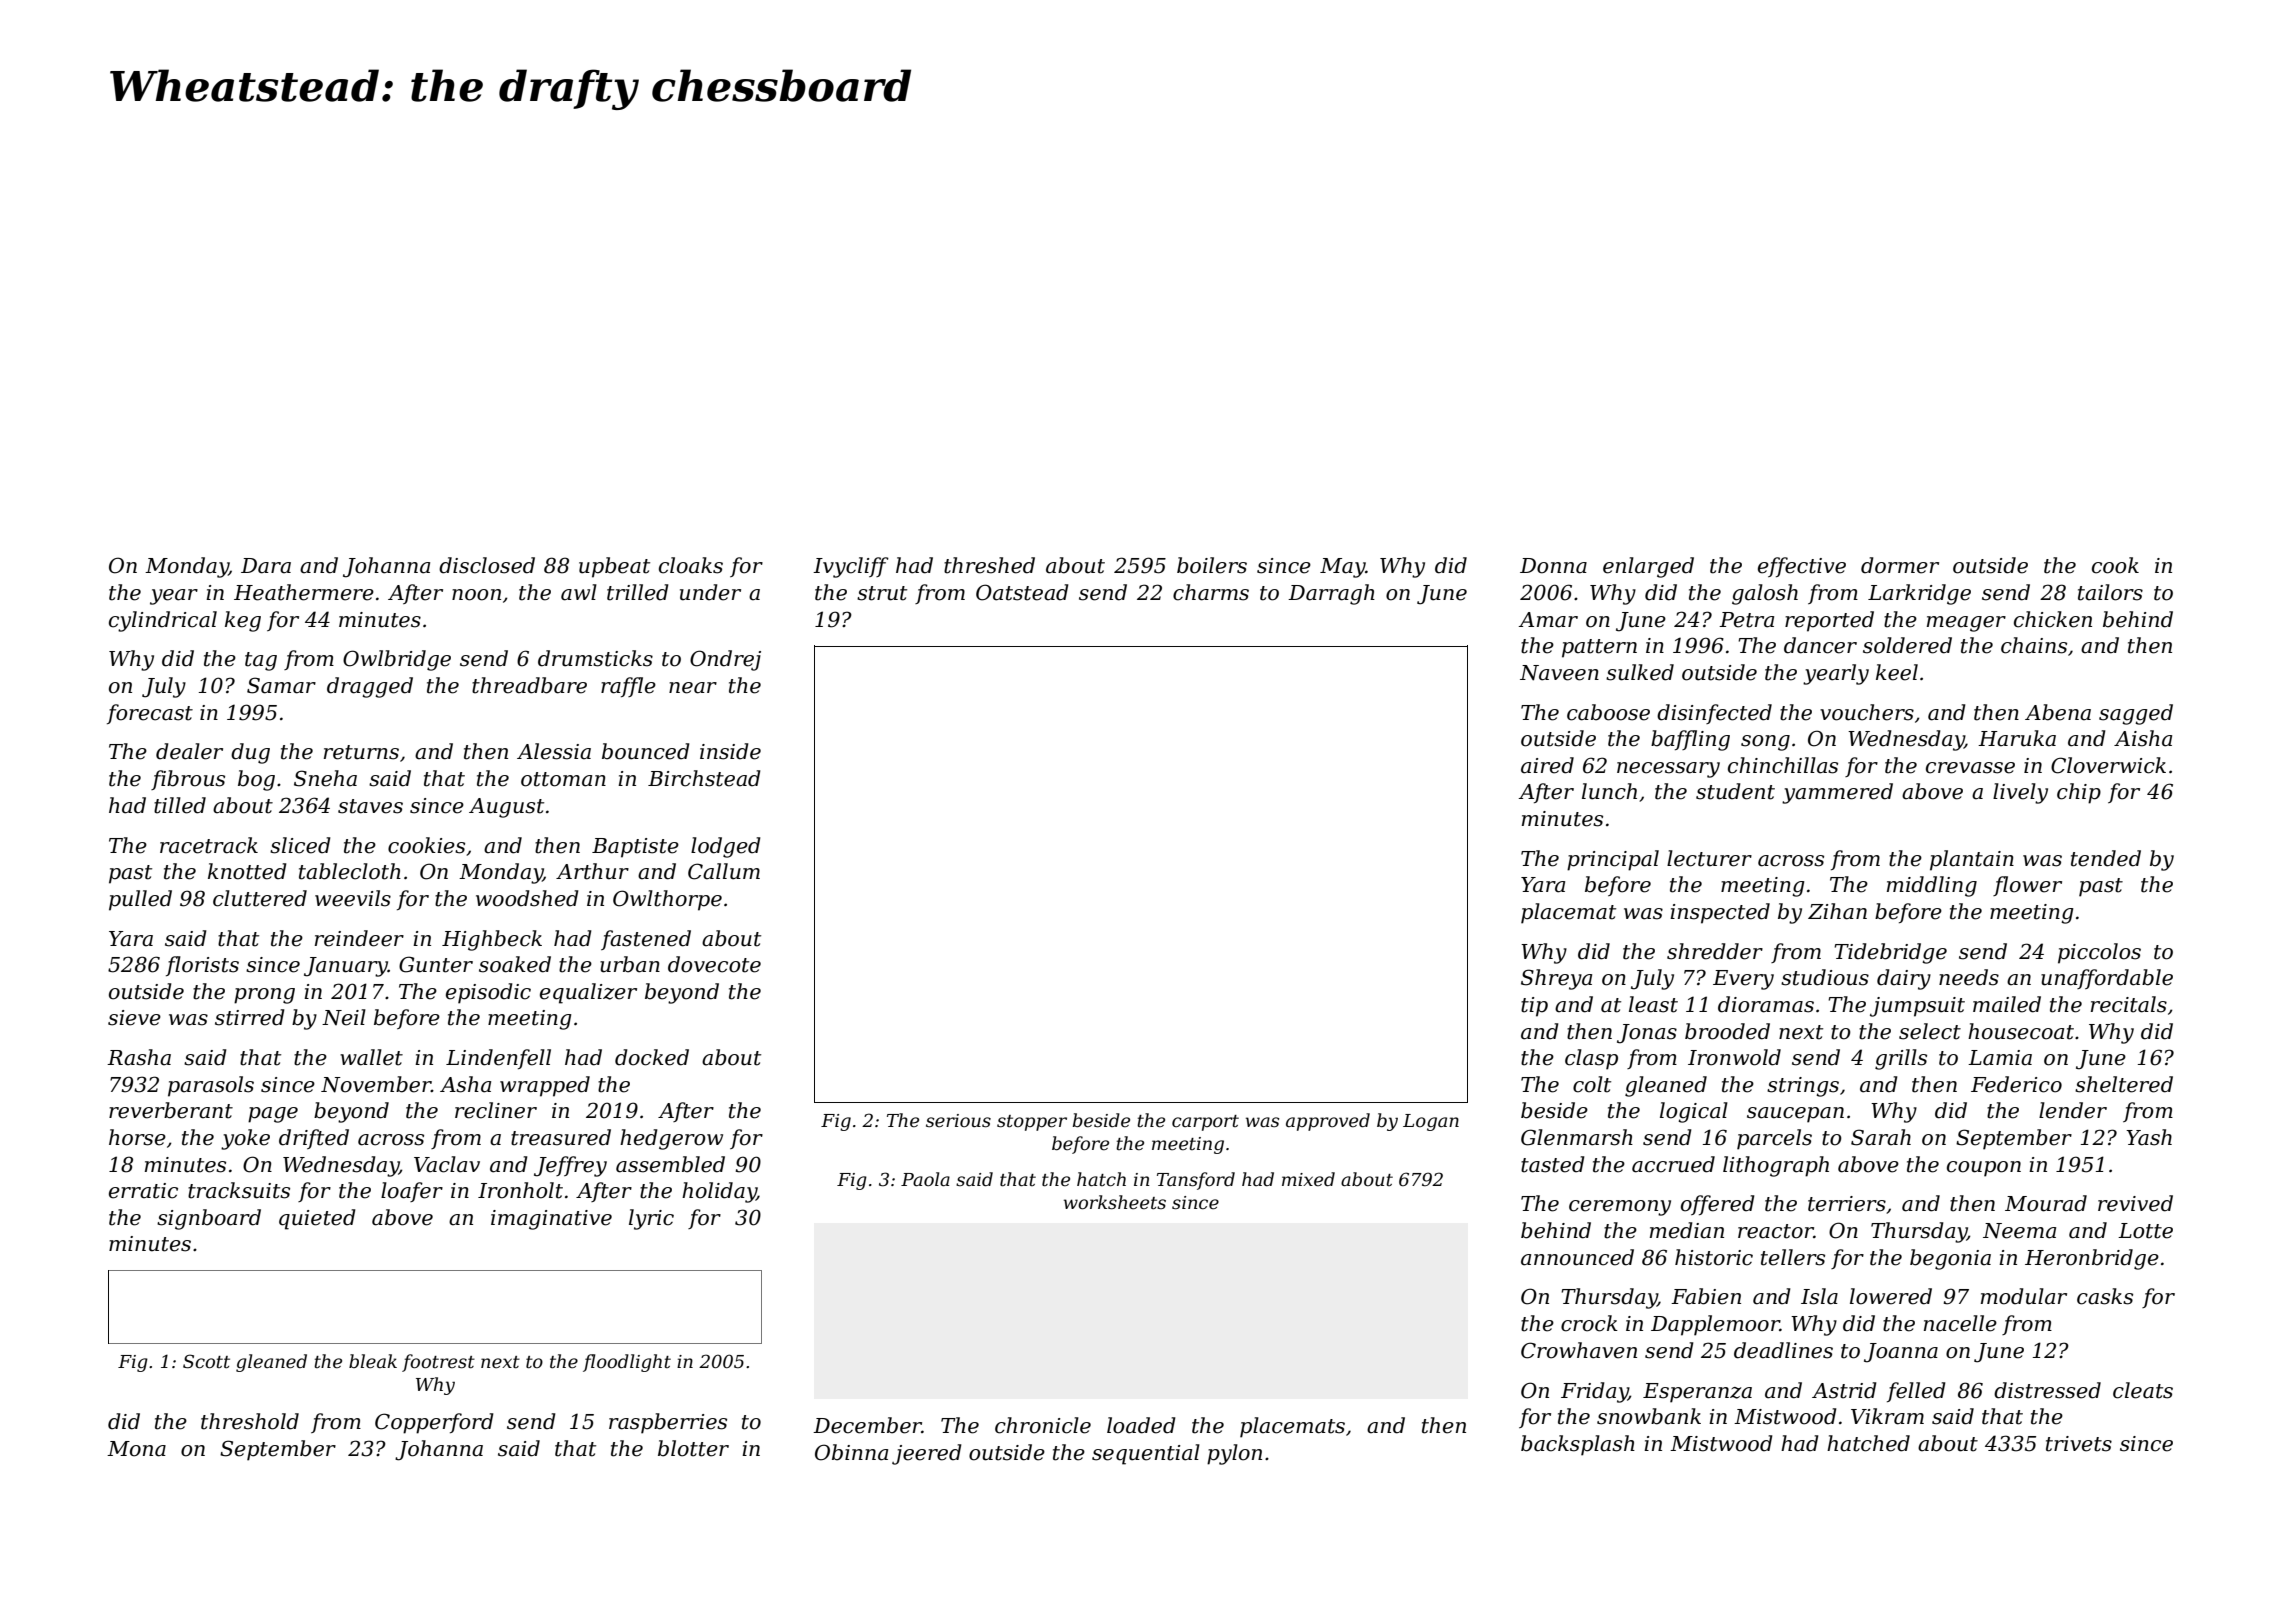 This screenshot has width=2282, height=1614. What do you see at coordinates (1043, 1425) in the screenshot?
I see `chronicle` at bounding box center [1043, 1425].
